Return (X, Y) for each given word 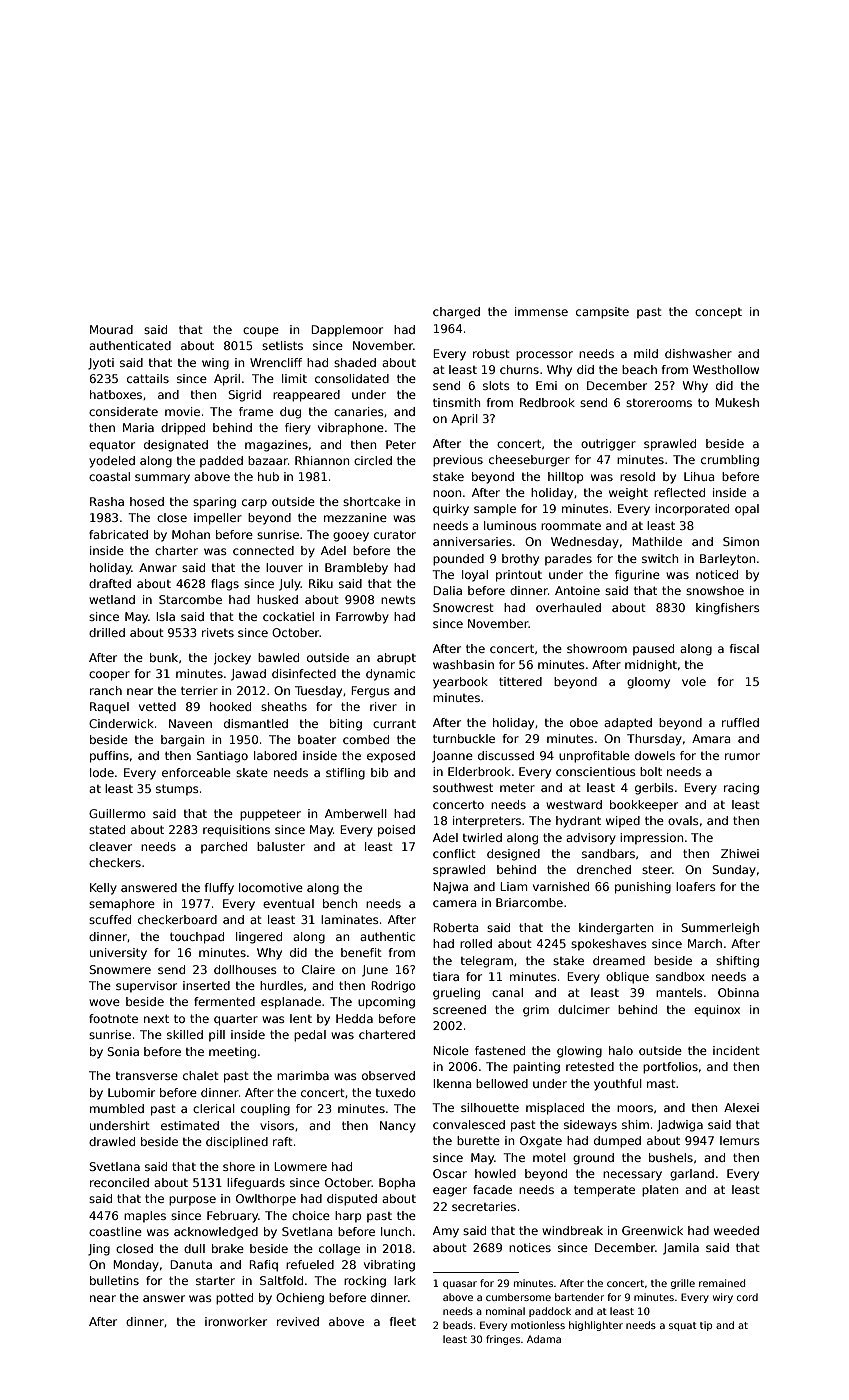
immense (541, 311)
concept (718, 313)
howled (495, 1173)
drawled (112, 1141)
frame (256, 411)
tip (706, 1326)
